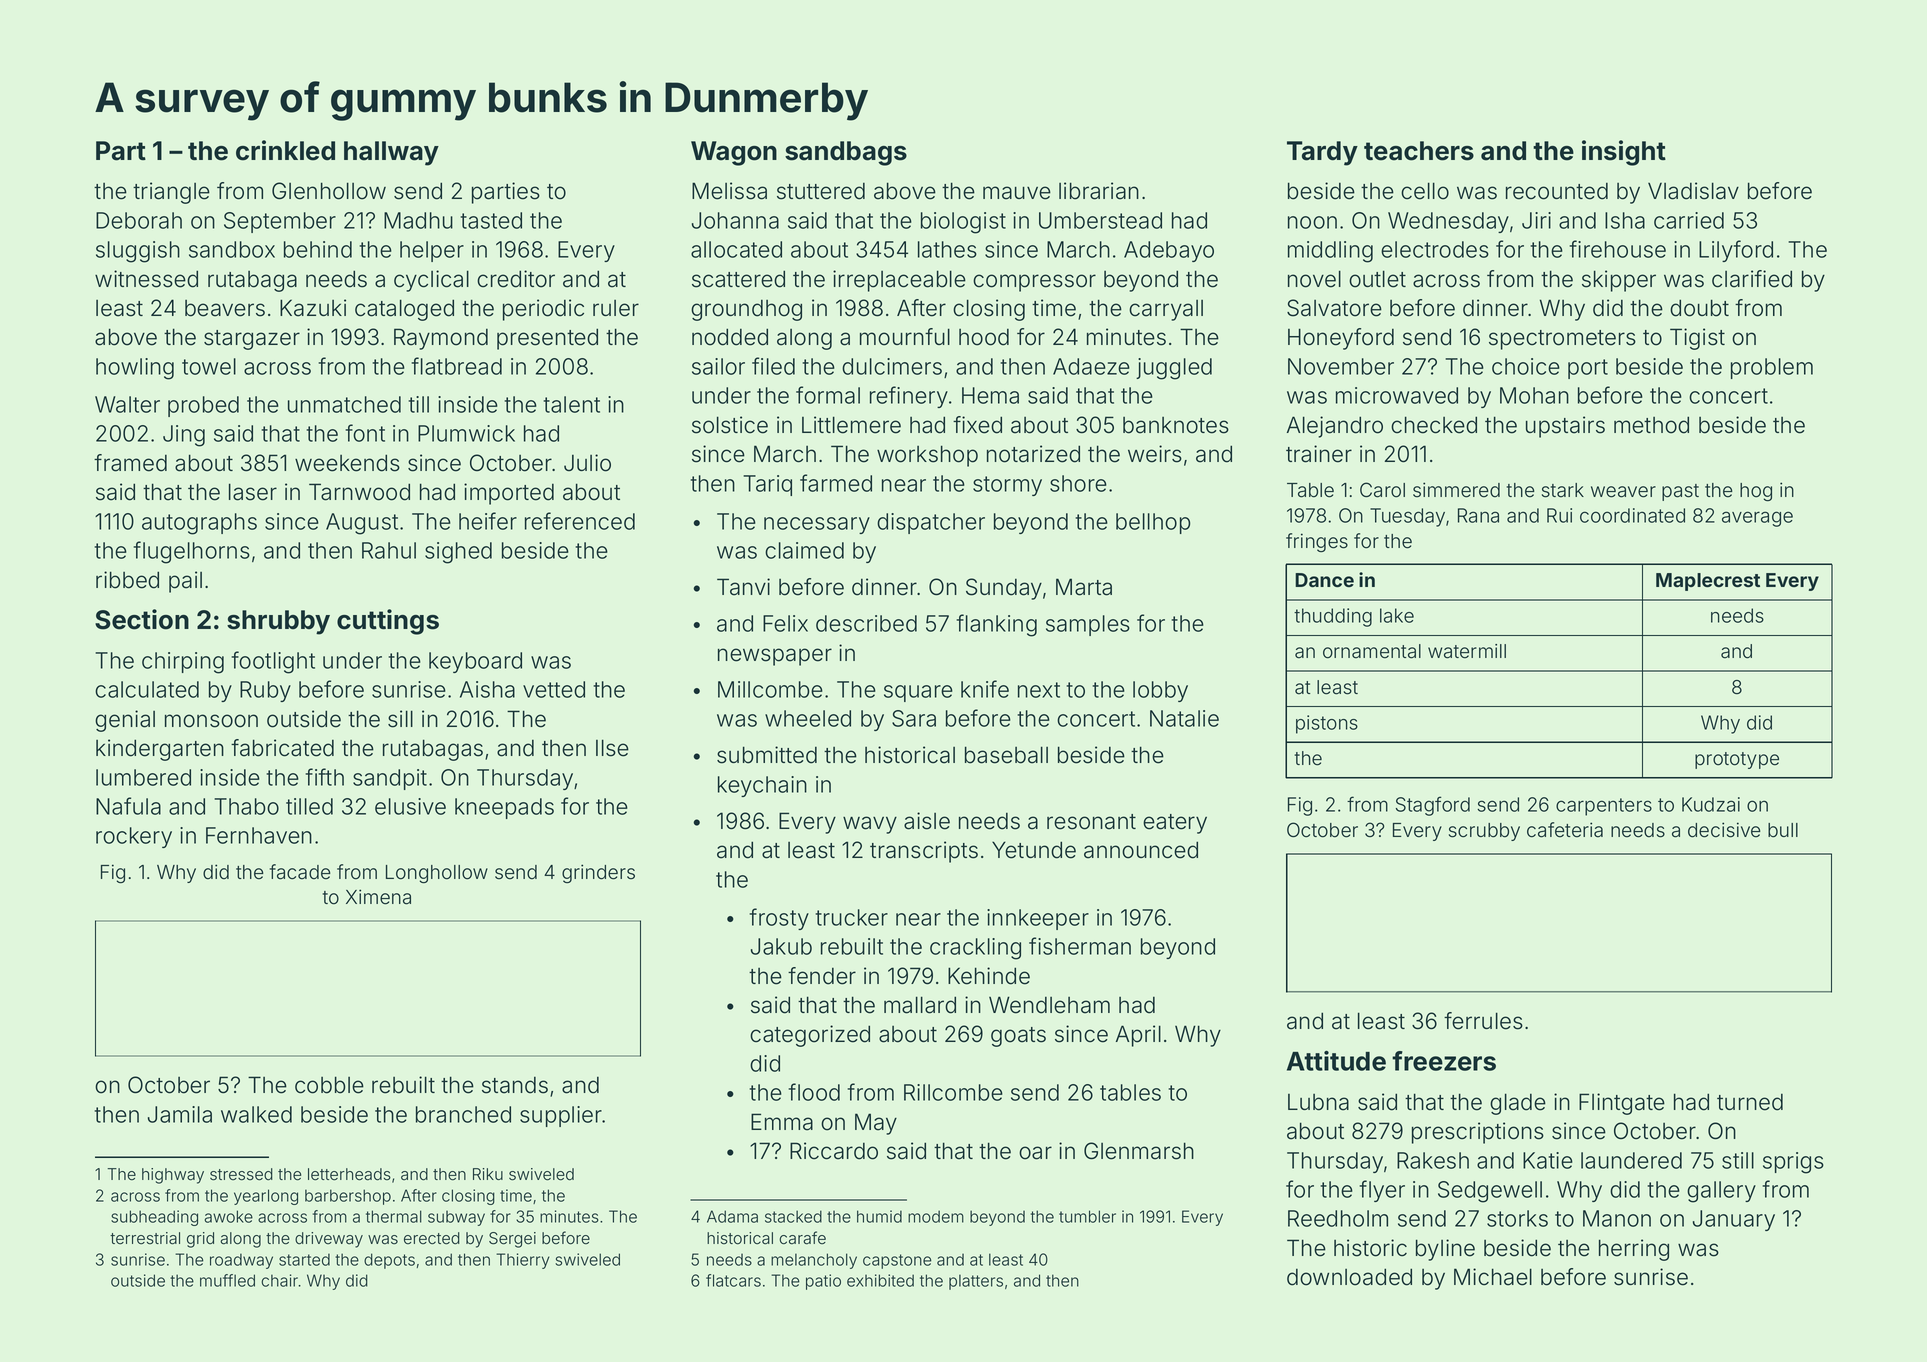 The height and width of the screenshot is (1362, 1927). What do you see at coordinates (846, 153) in the screenshot?
I see `sandbags` at bounding box center [846, 153].
